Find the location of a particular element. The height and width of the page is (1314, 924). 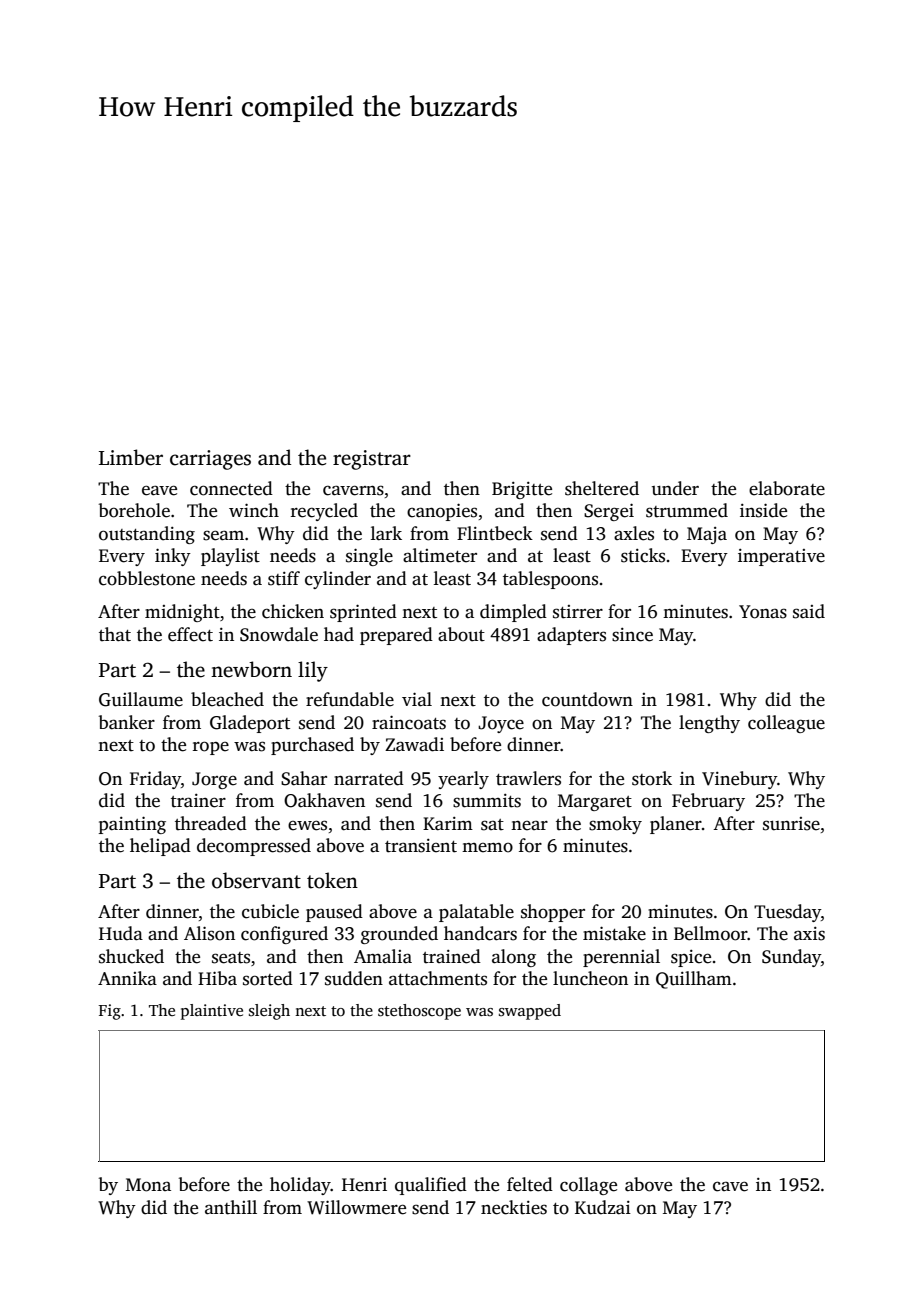

sleigh is located at coordinates (269, 1012).
